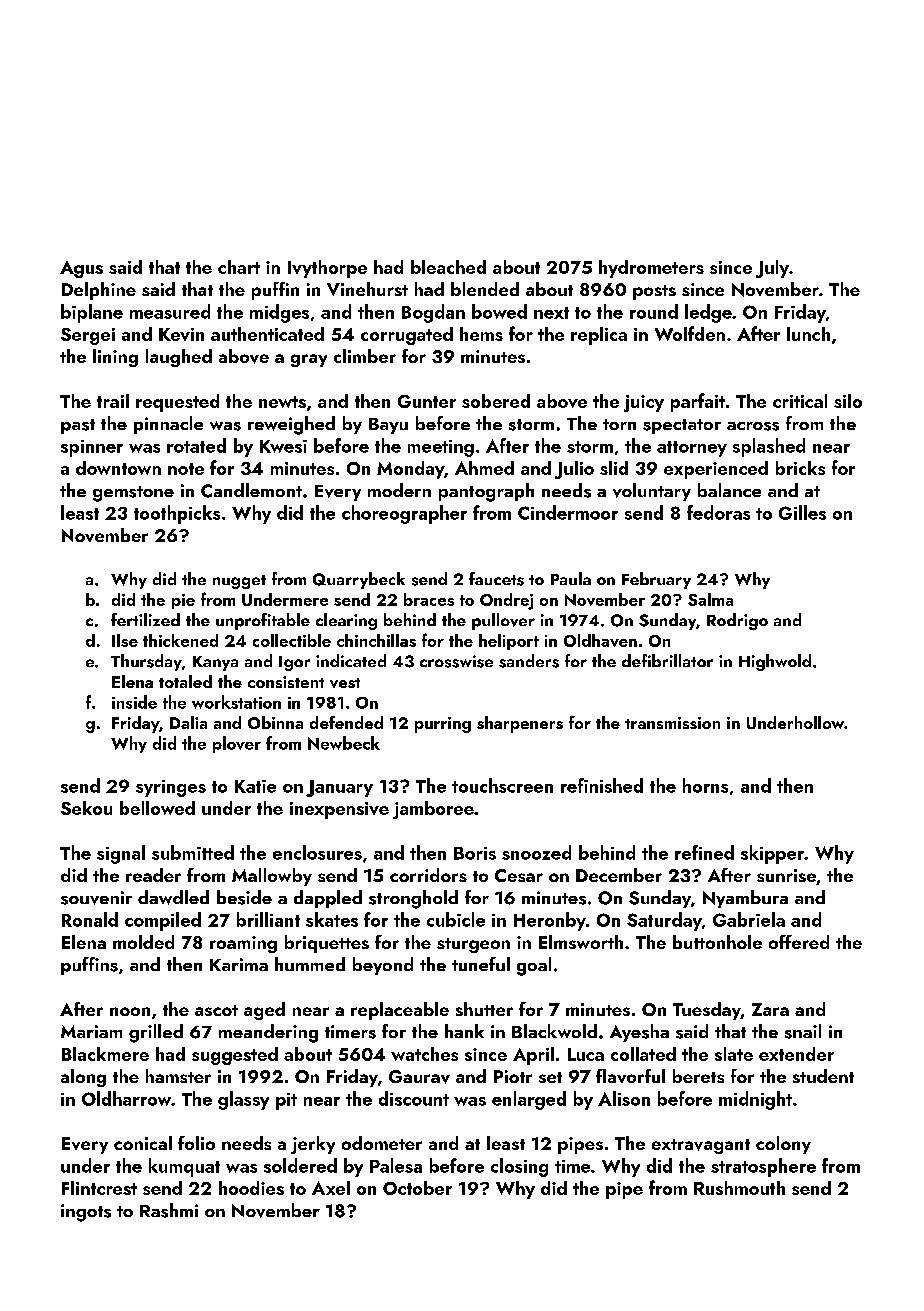 The height and width of the image is (1311, 924). I want to click on molded, so click(143, 942).
